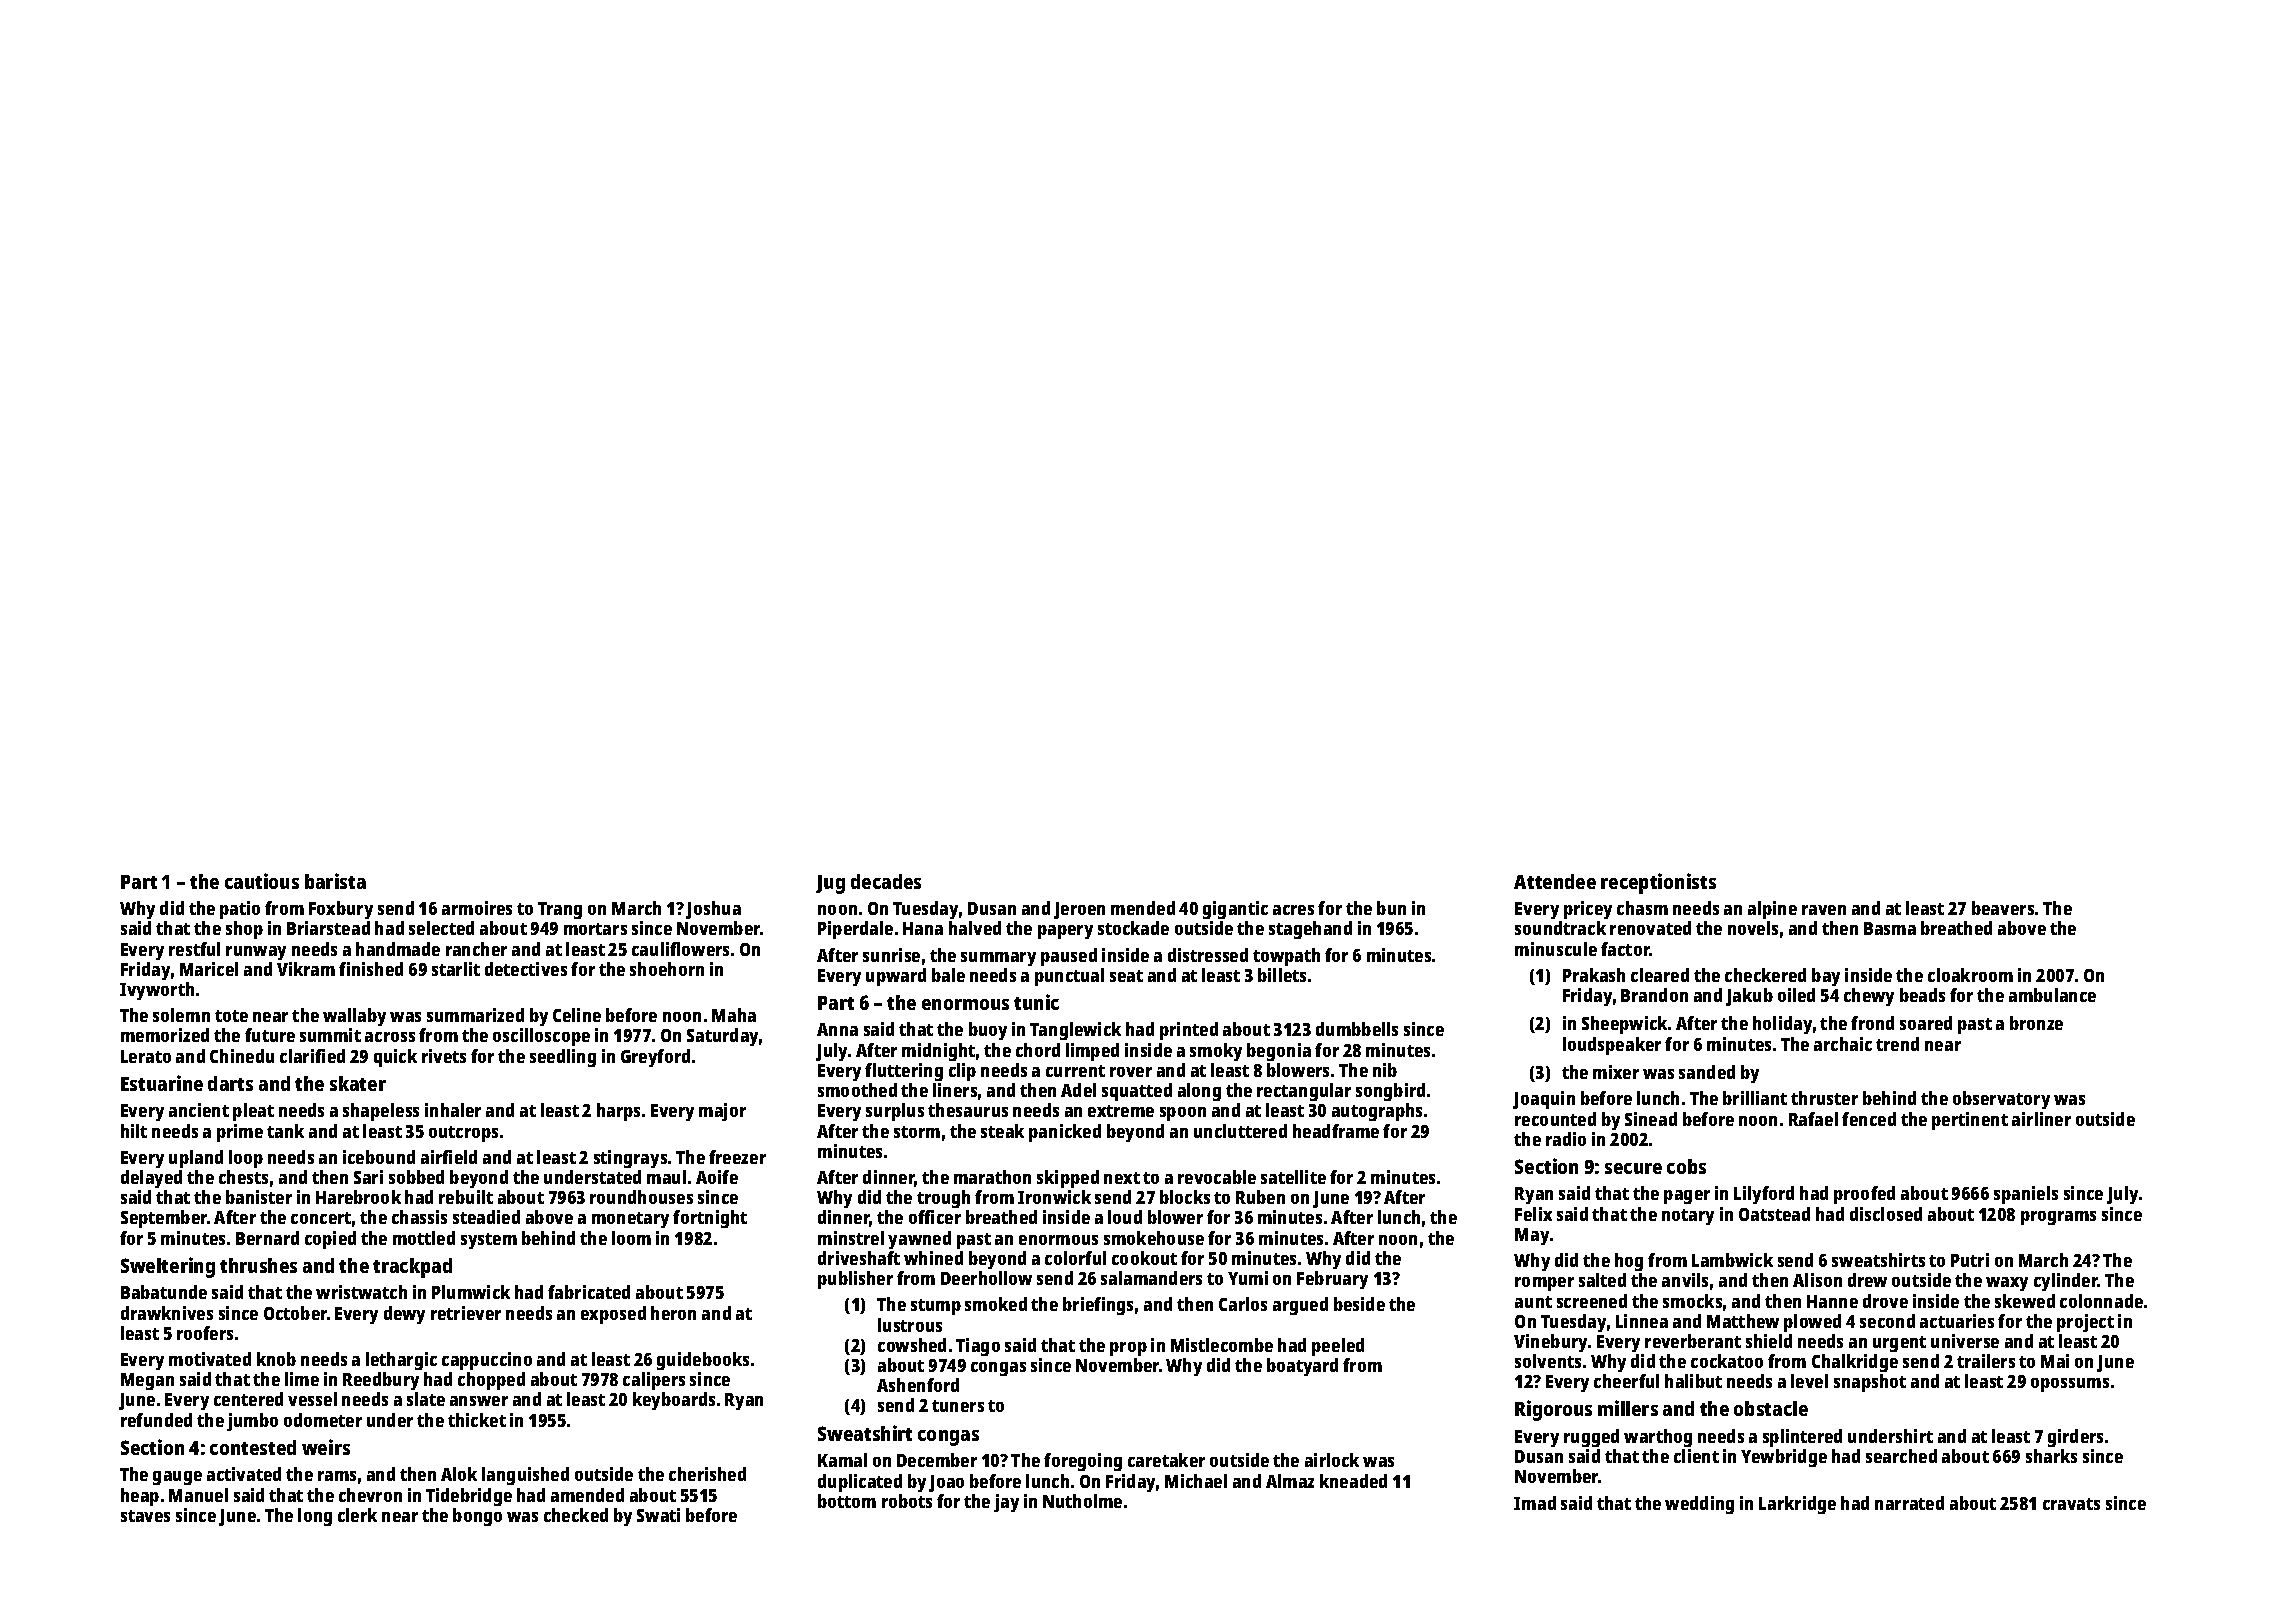 This image has width=2282, height=1614. I want to click on Jeroen, so click(1079, 910).
